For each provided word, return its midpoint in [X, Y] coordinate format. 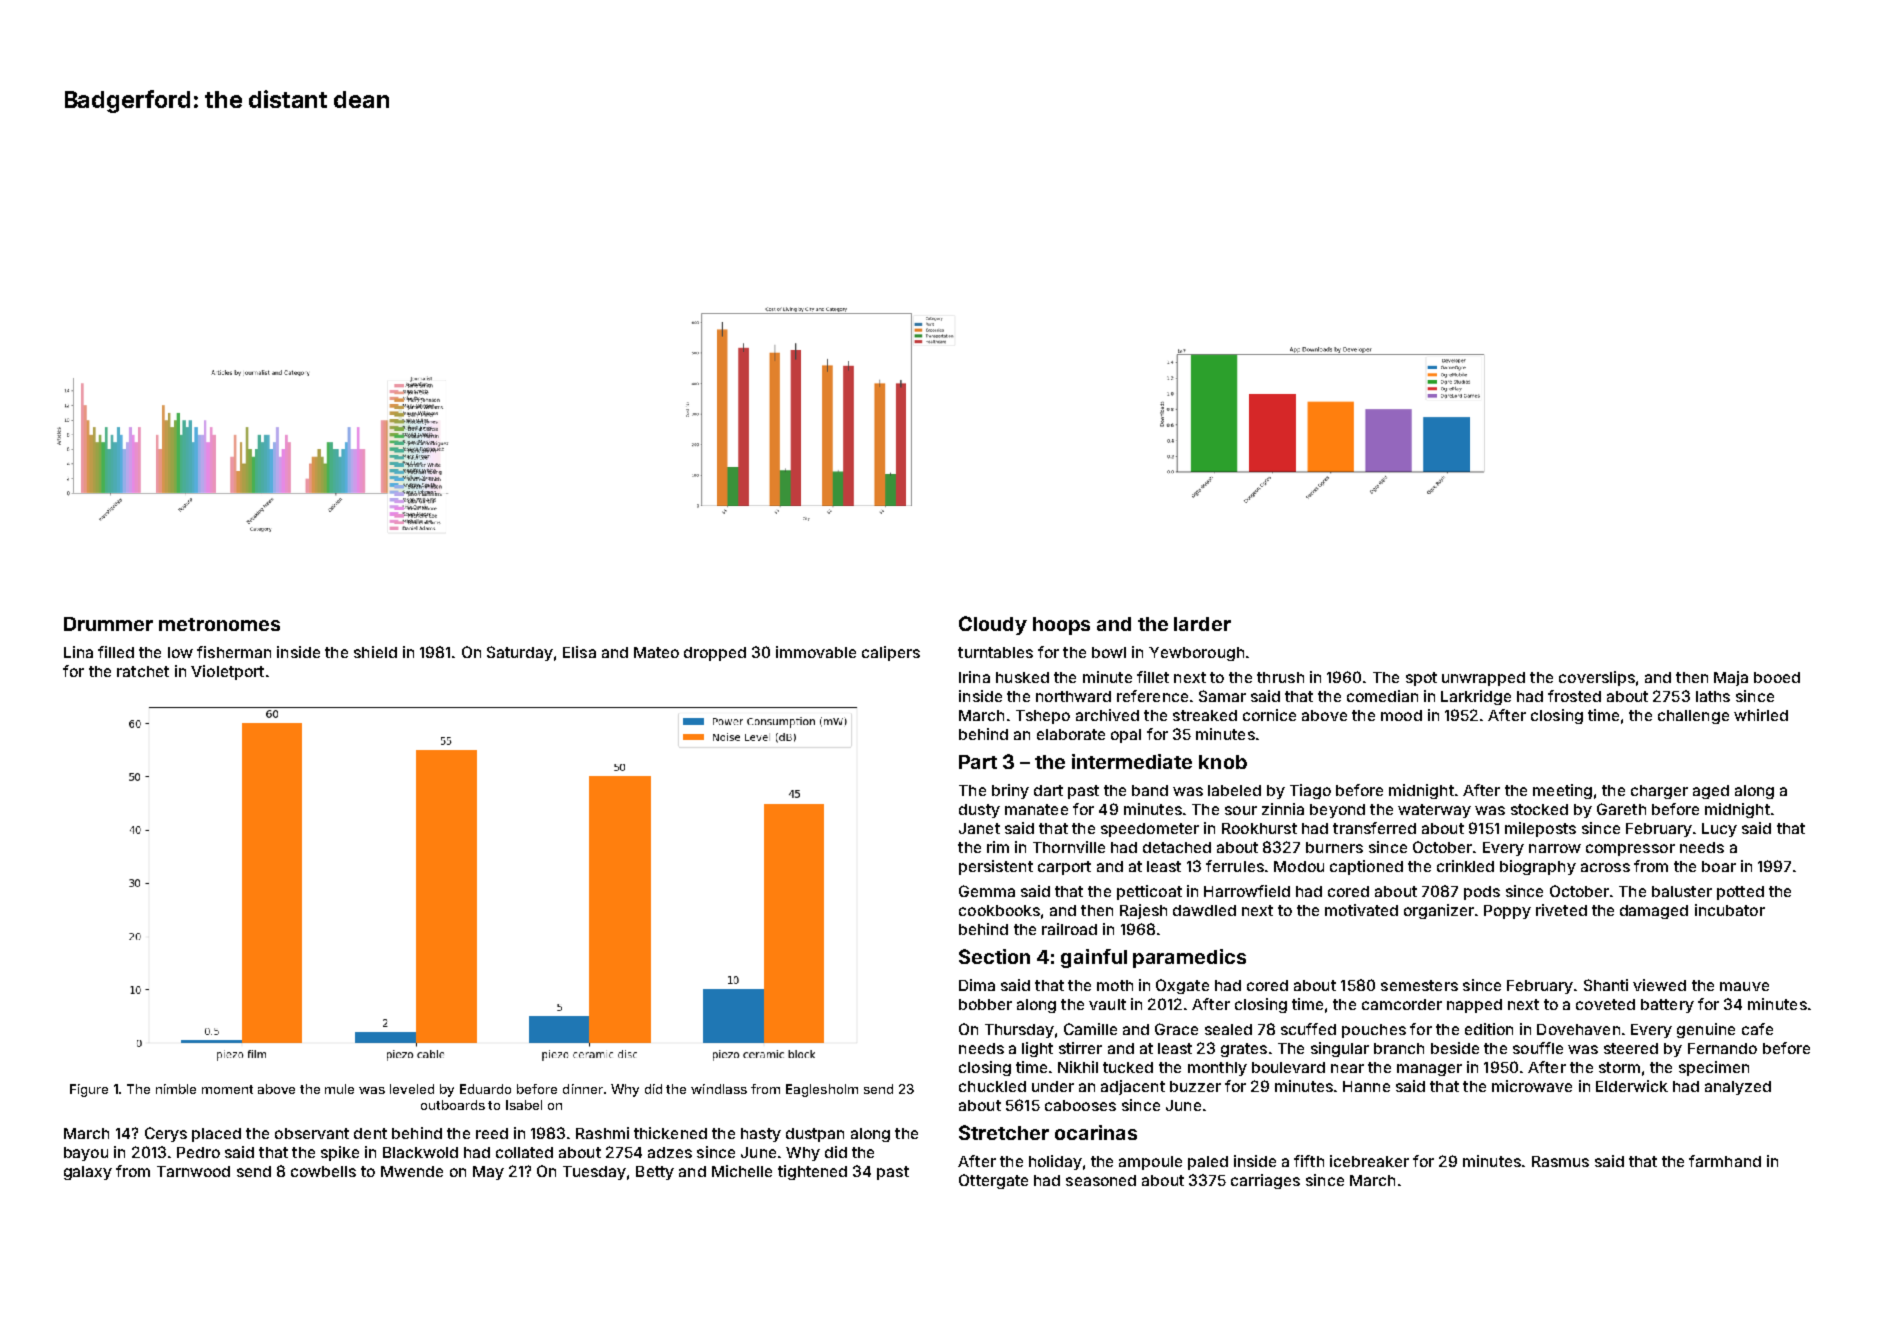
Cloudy [993, 625]
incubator [1730, 910]
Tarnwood [193, 1171]
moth [1115, 985]
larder [1202, 624]
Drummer [108, 624]
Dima [977, 985]
